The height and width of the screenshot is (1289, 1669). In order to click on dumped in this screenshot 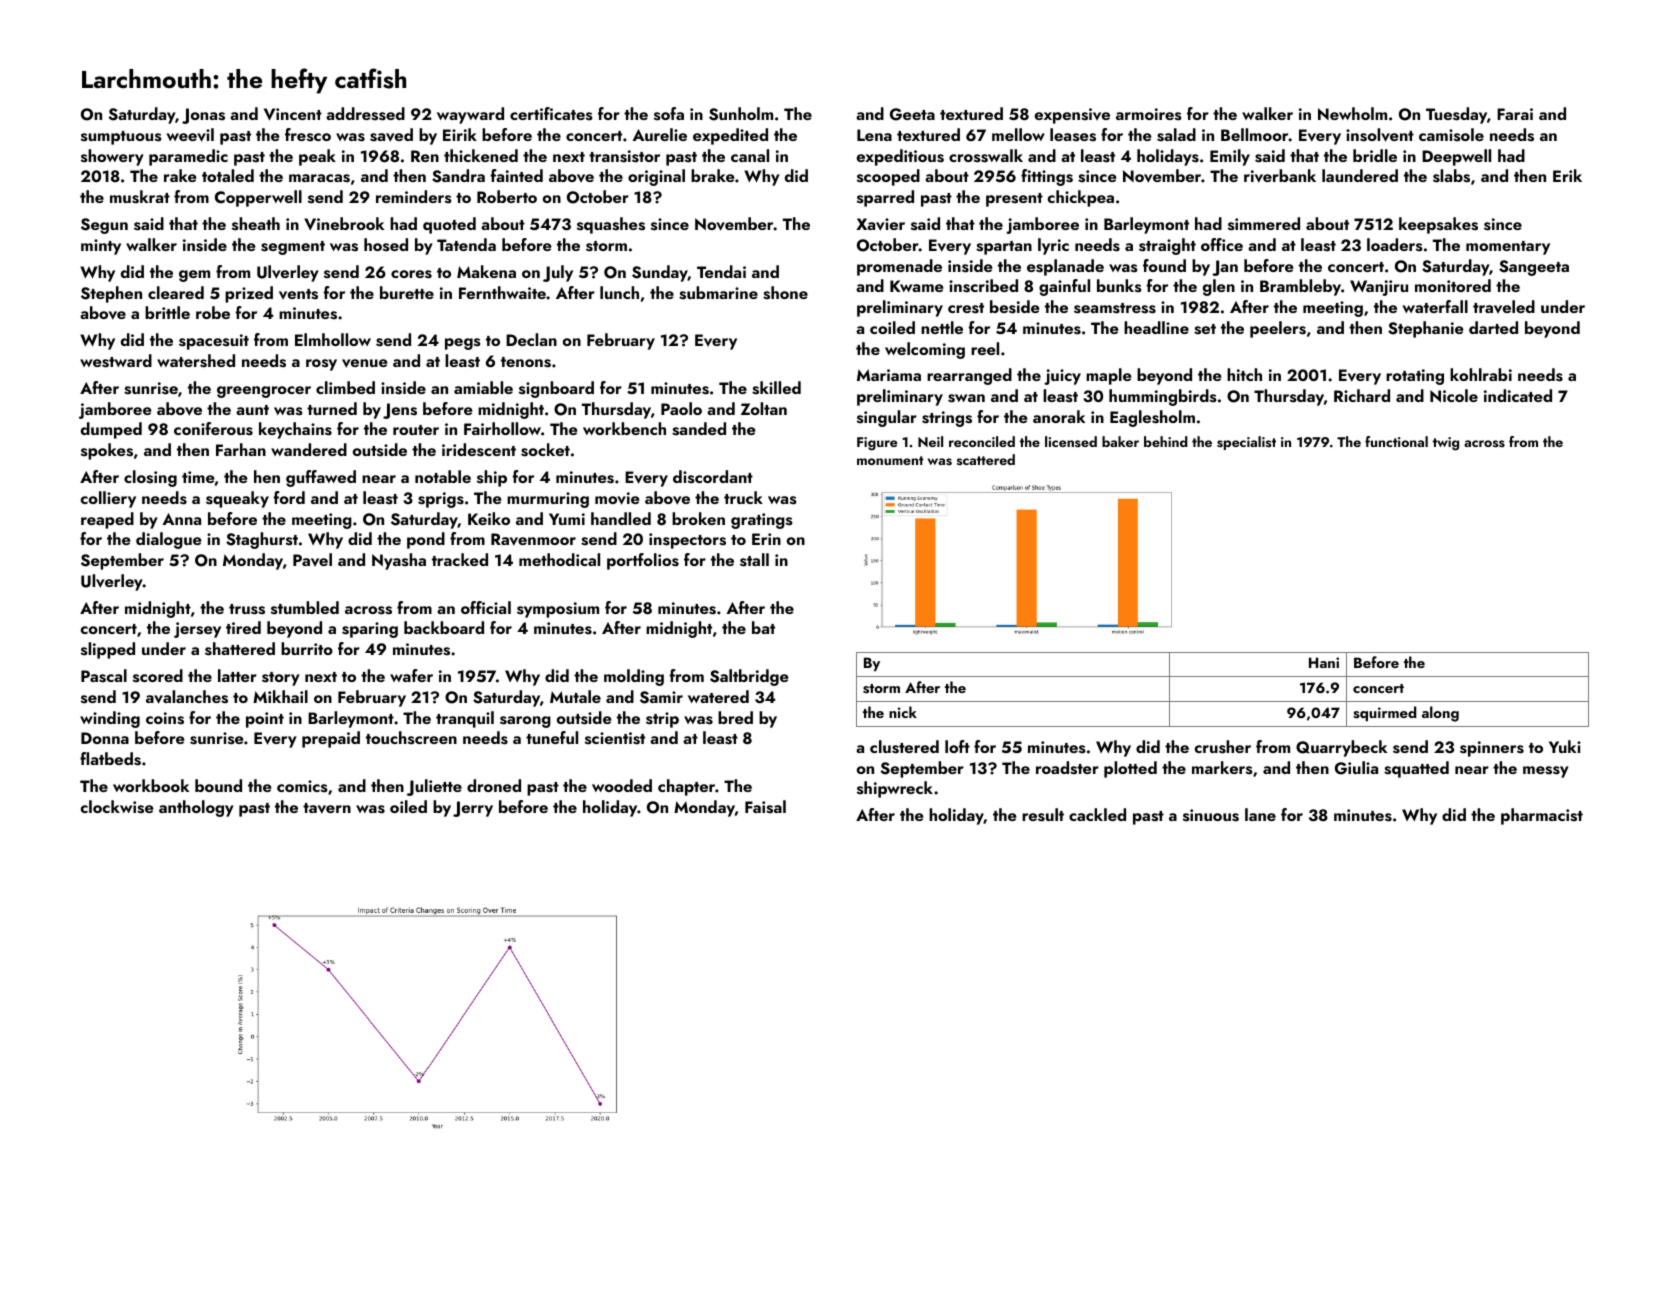, I will do `click(111, 430)`.
